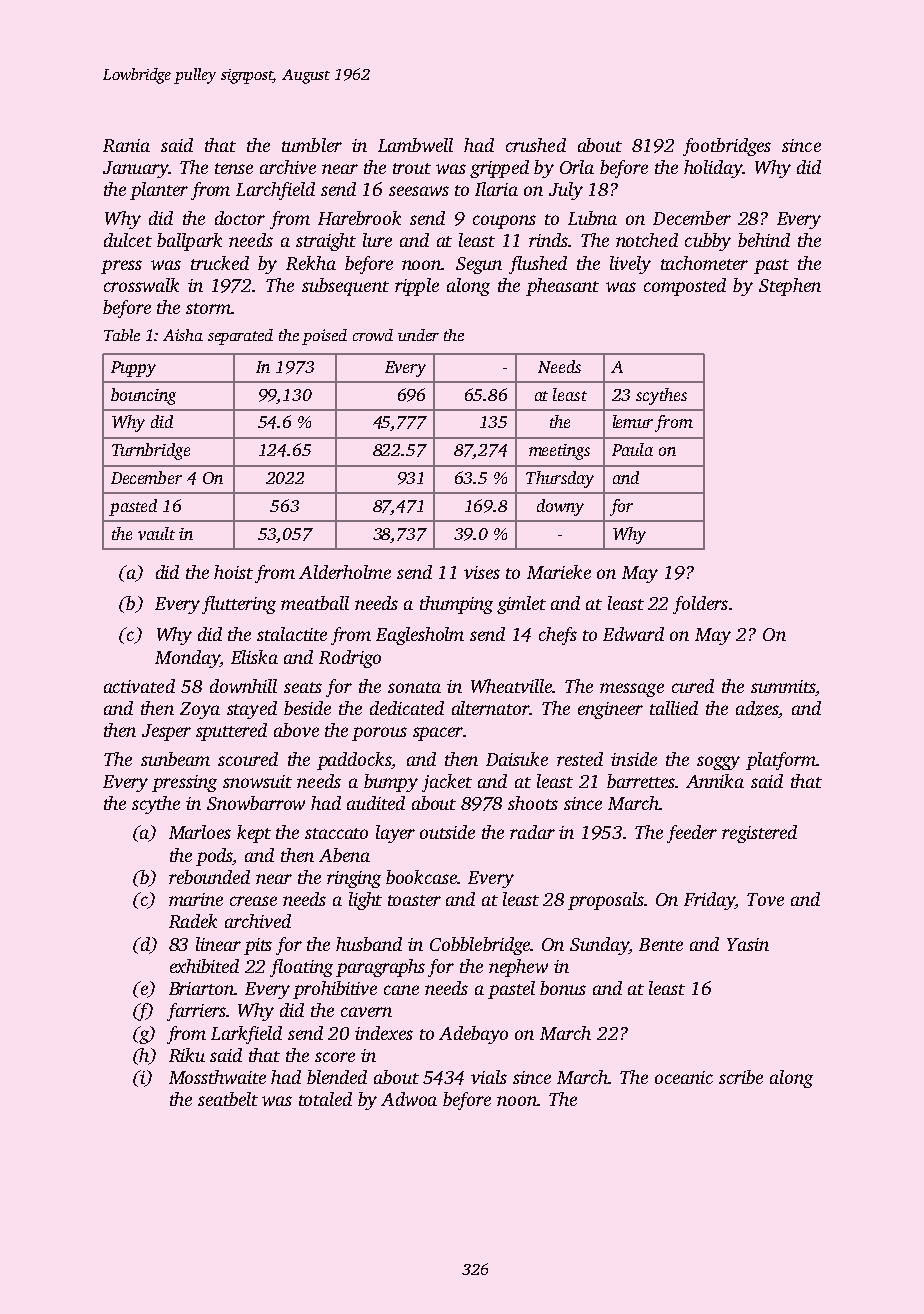 Image resolution: width=924 pixels, height=1314 pixels. What do you see at coordinates (415, 145) in the screenshot?
I see `Lambwell` at bounding box center [415, 145].
